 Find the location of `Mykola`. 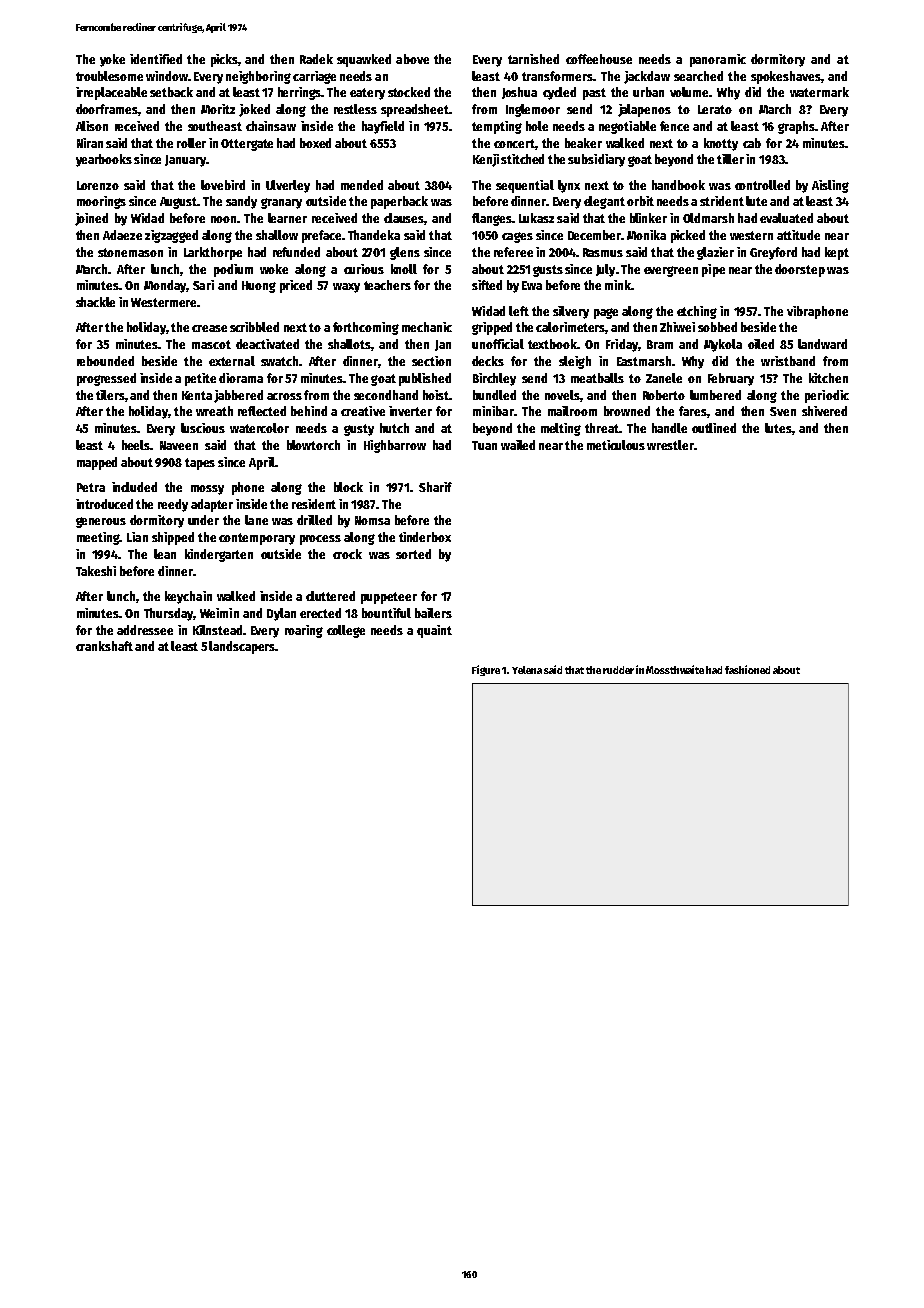

Mykola is located at coordinates (723, 345).
